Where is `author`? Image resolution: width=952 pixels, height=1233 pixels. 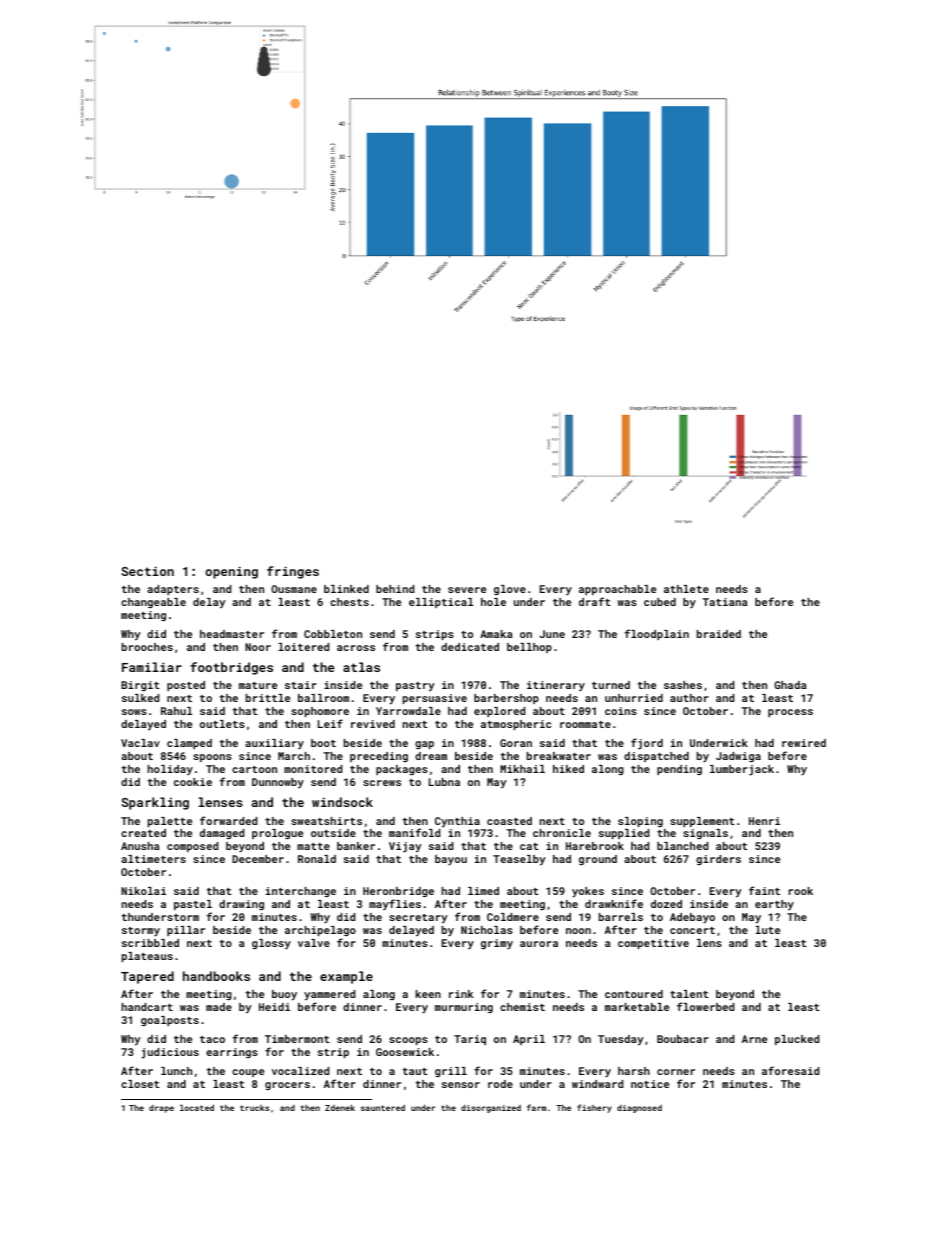 author is located at coordinates (689, 698).
